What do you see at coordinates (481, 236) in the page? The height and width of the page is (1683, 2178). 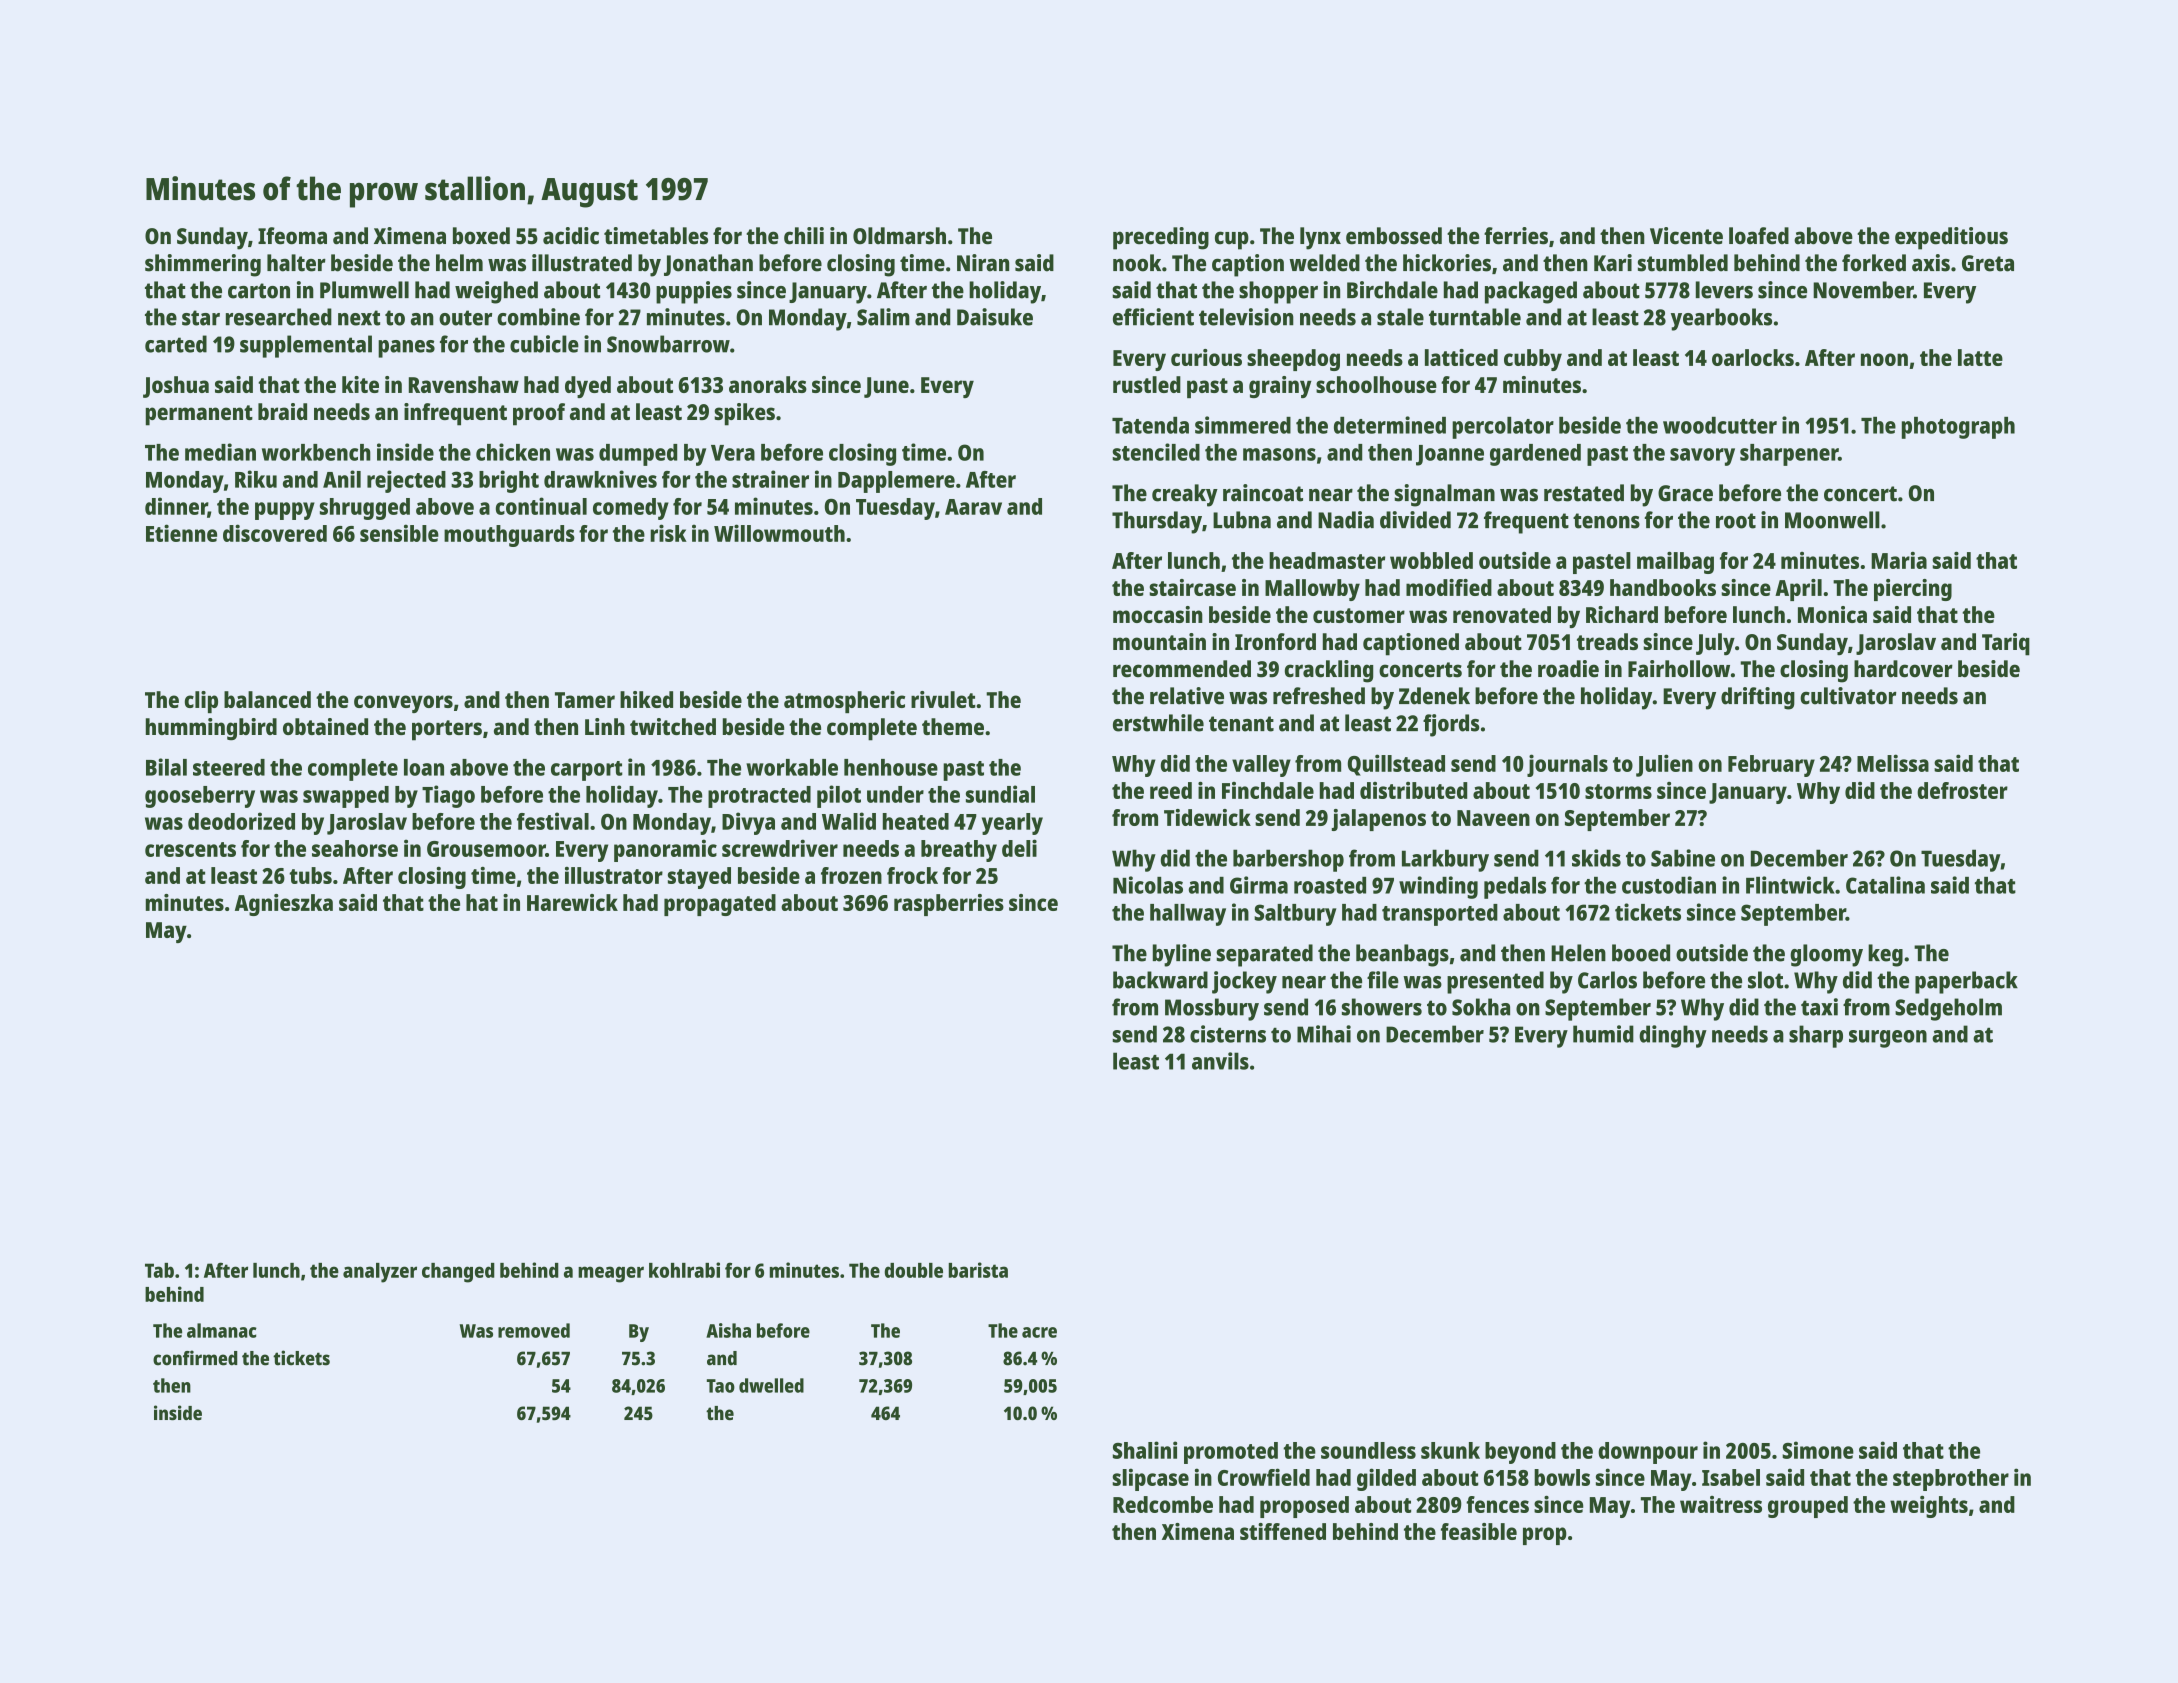 I see `boxed` at bounding box center [481, 236].
